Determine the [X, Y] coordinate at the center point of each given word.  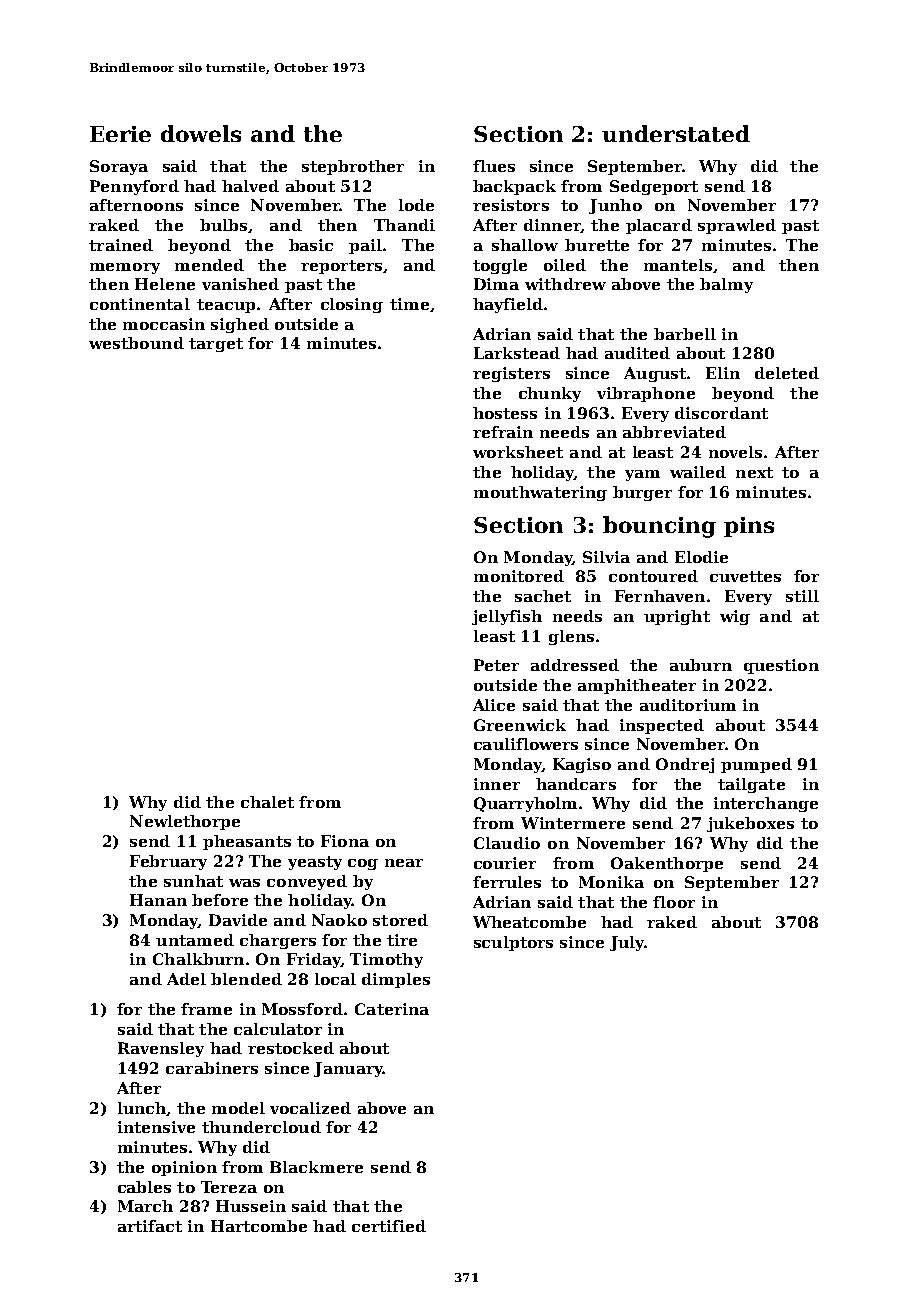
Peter [496, 665]
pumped [756, 765]
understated [676, 133]
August [655, 374]
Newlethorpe [185, 822]
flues [494, 166]
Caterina [392, 1009]
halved [250, 186]
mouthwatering [540, 493]
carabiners [212, 1068]
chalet [267, 802]
